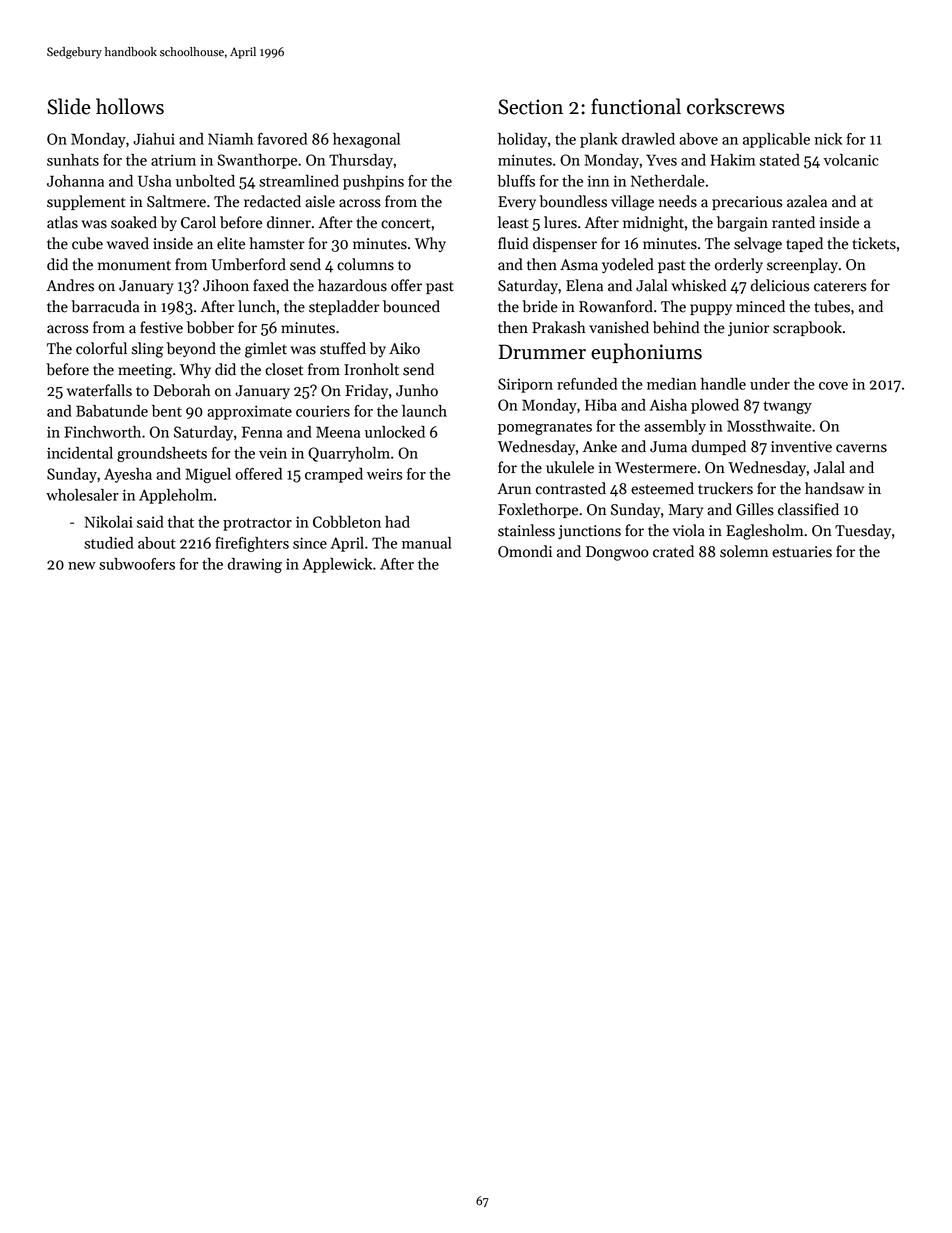 This page has height=1233, width=952. I want to click on selvage, so click(758, 245).
